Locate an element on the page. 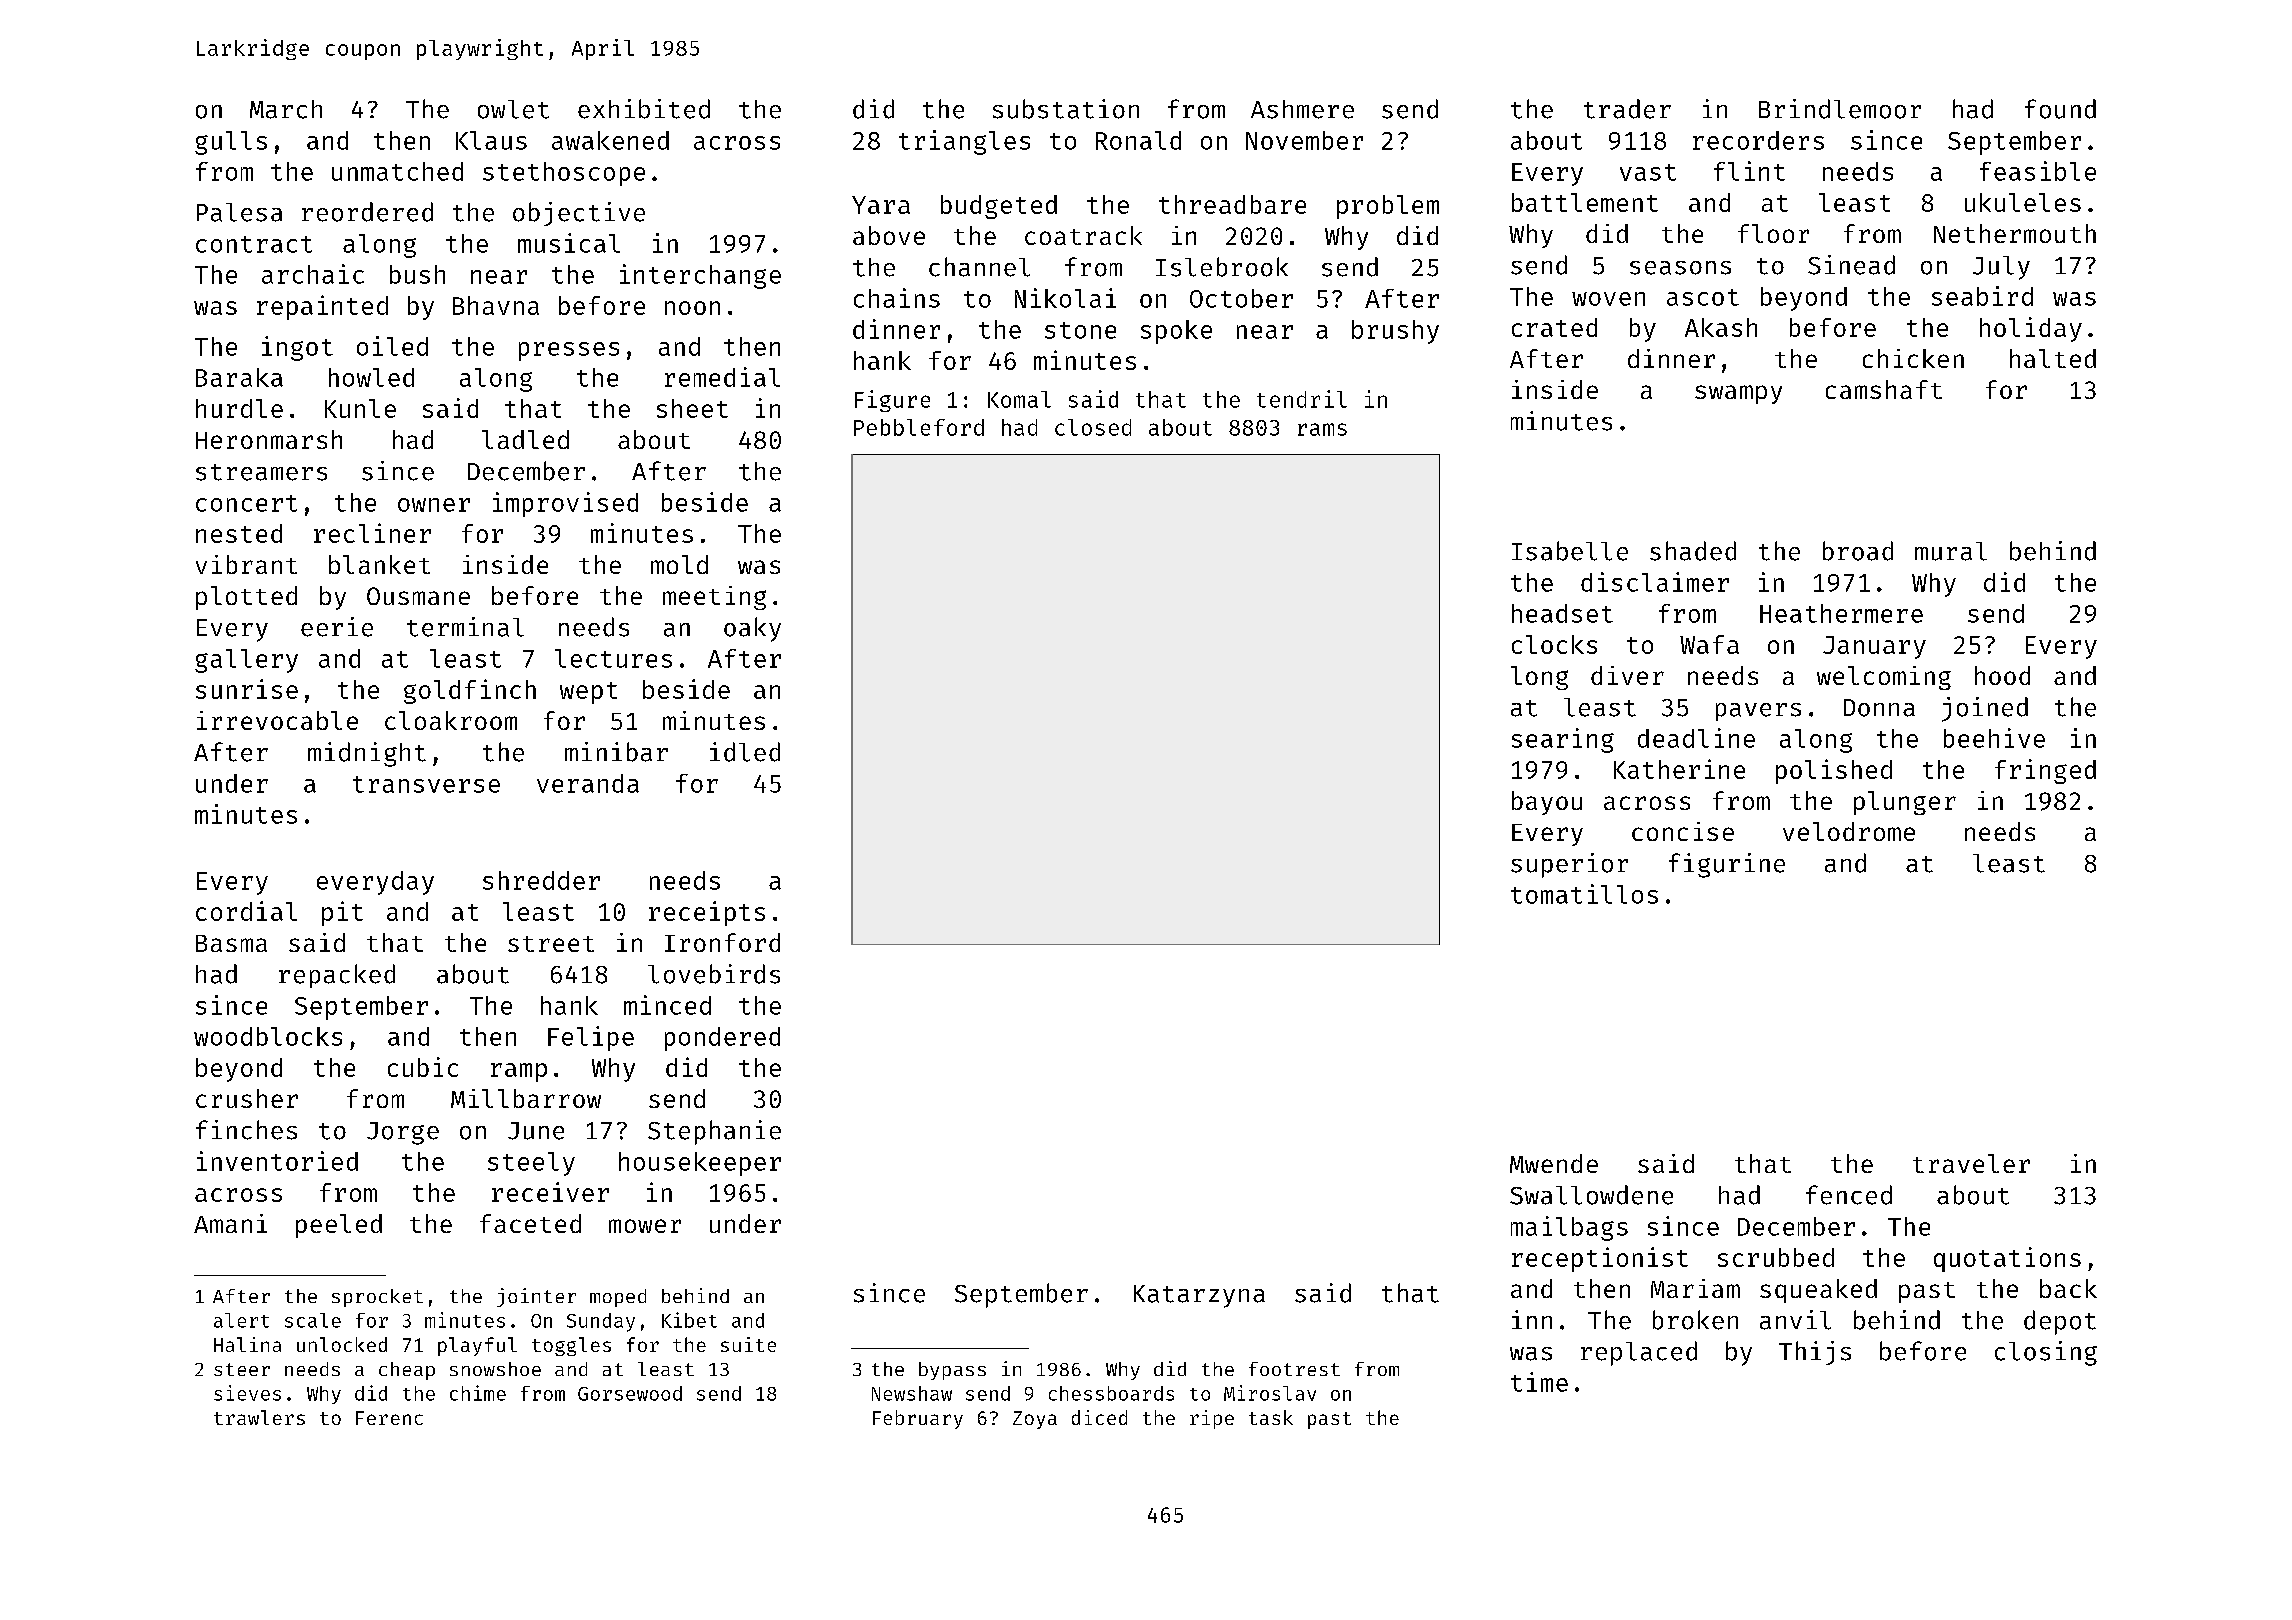 This page has height=1620, width=2292. October is located at coordinates (1241, 298).
